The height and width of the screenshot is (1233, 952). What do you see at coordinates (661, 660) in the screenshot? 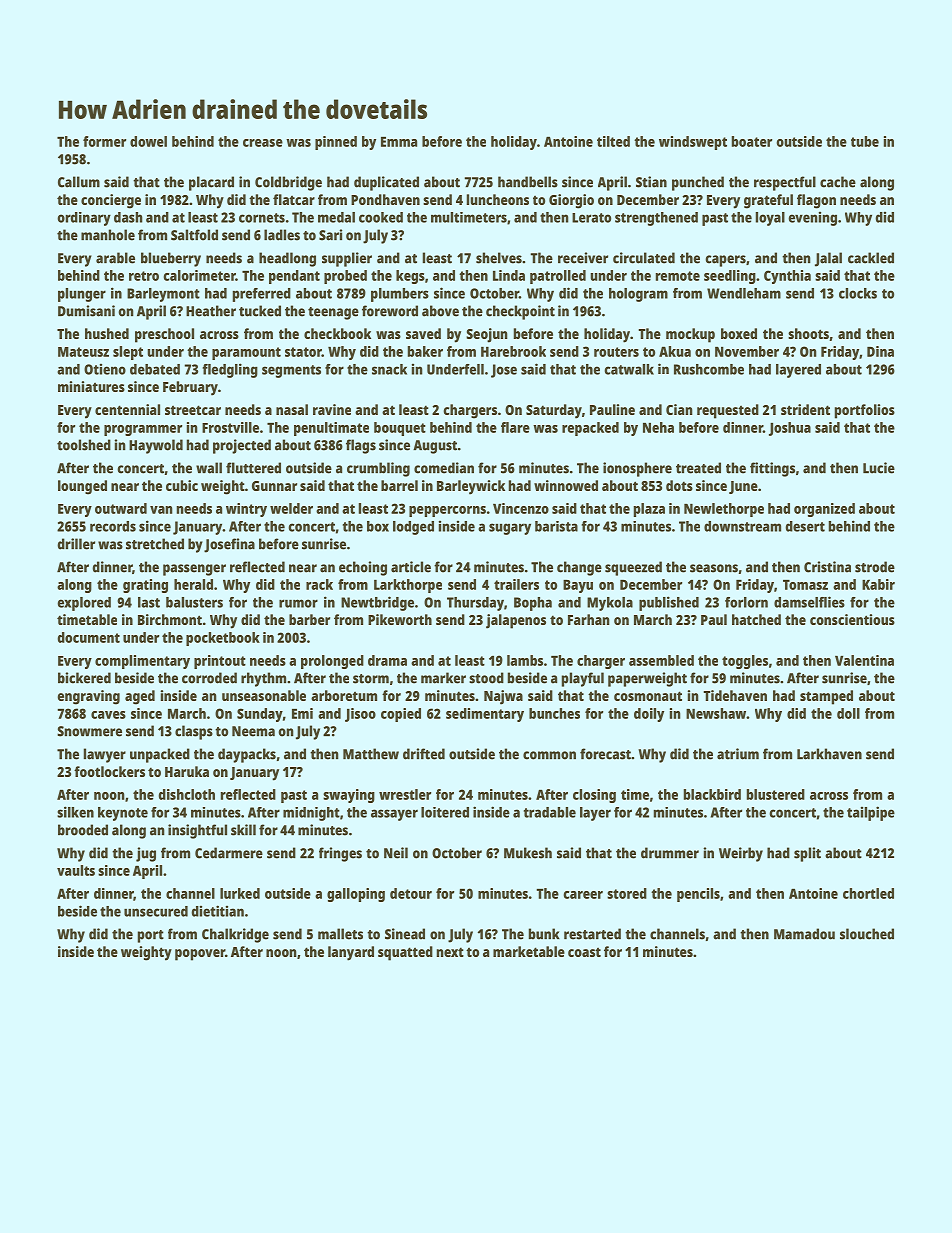
I see `assembled` at bounding box center [661, 660].
